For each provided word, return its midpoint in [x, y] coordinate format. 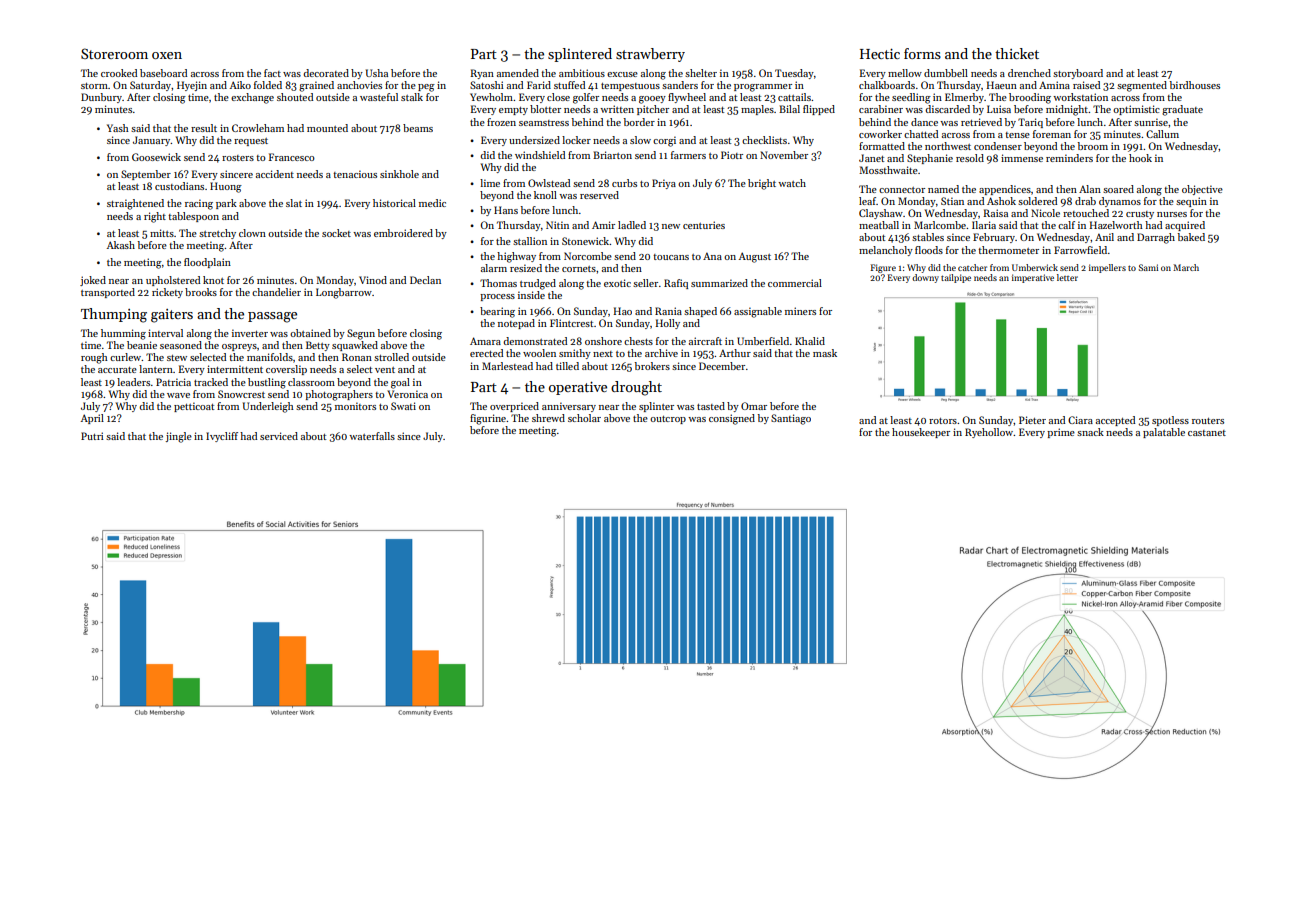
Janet [871, 158]
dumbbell [946, 73]
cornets [579, 269]
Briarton [612, 155]
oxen [167, 55]
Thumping [114, 315]
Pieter [1032, 420]
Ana [712, 256]
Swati [403, 406]
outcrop [668, 420]
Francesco [292, 157]
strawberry [650, 55]
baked [1191, 237]
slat [294, 203]
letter [1067, 277]
